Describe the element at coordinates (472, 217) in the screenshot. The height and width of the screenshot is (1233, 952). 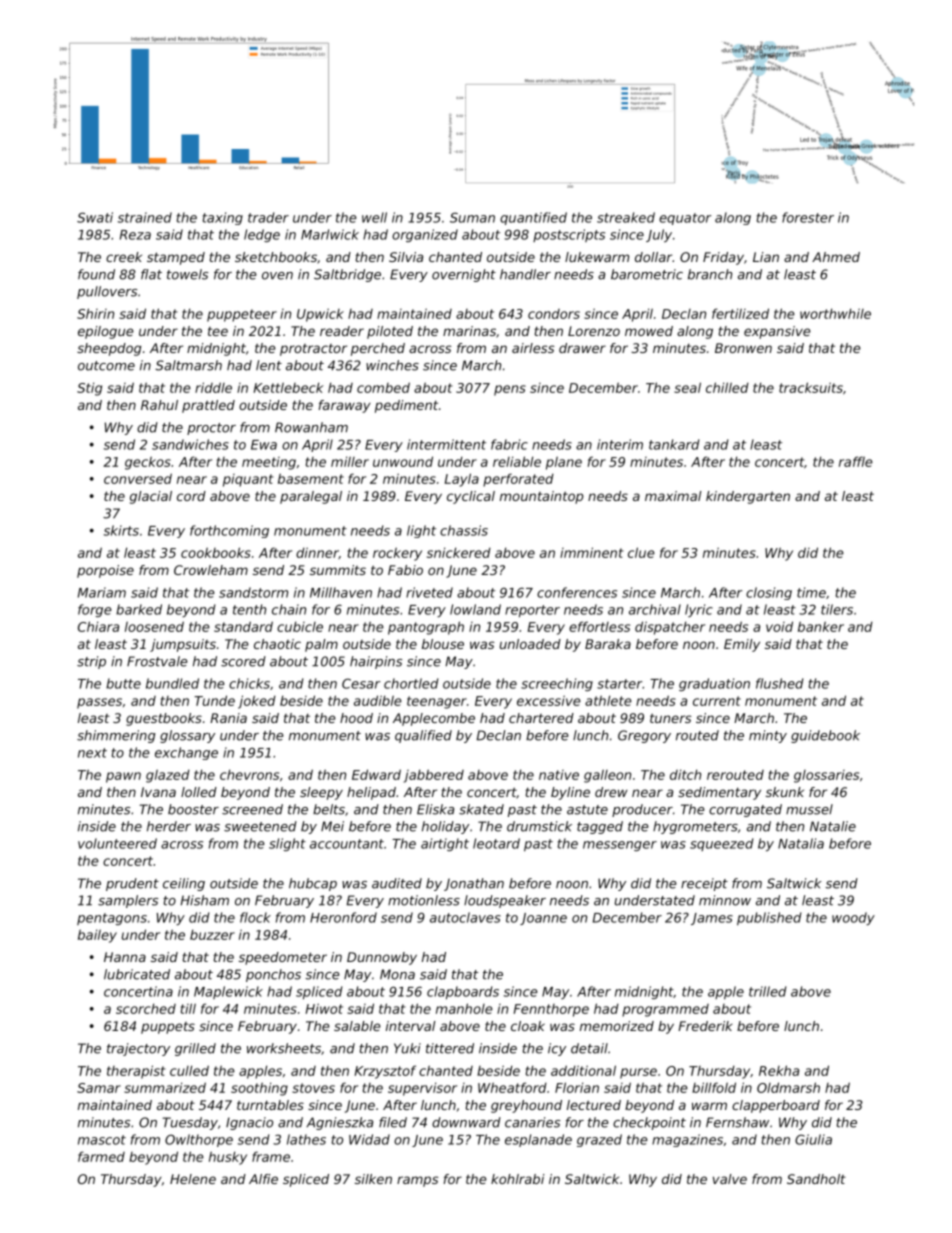
I see `Suman` at that location.
